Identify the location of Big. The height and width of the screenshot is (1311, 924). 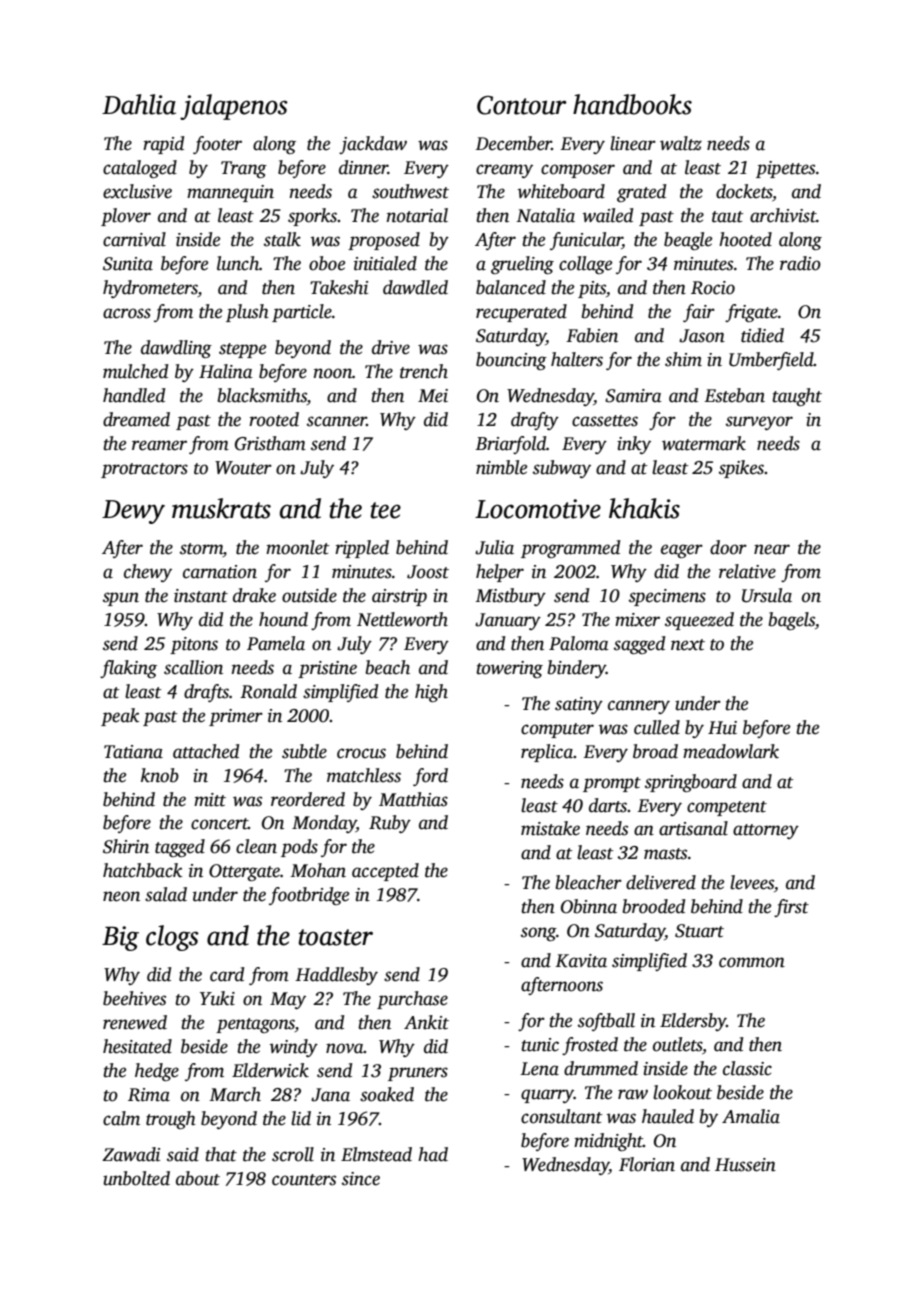
(120, 938).
